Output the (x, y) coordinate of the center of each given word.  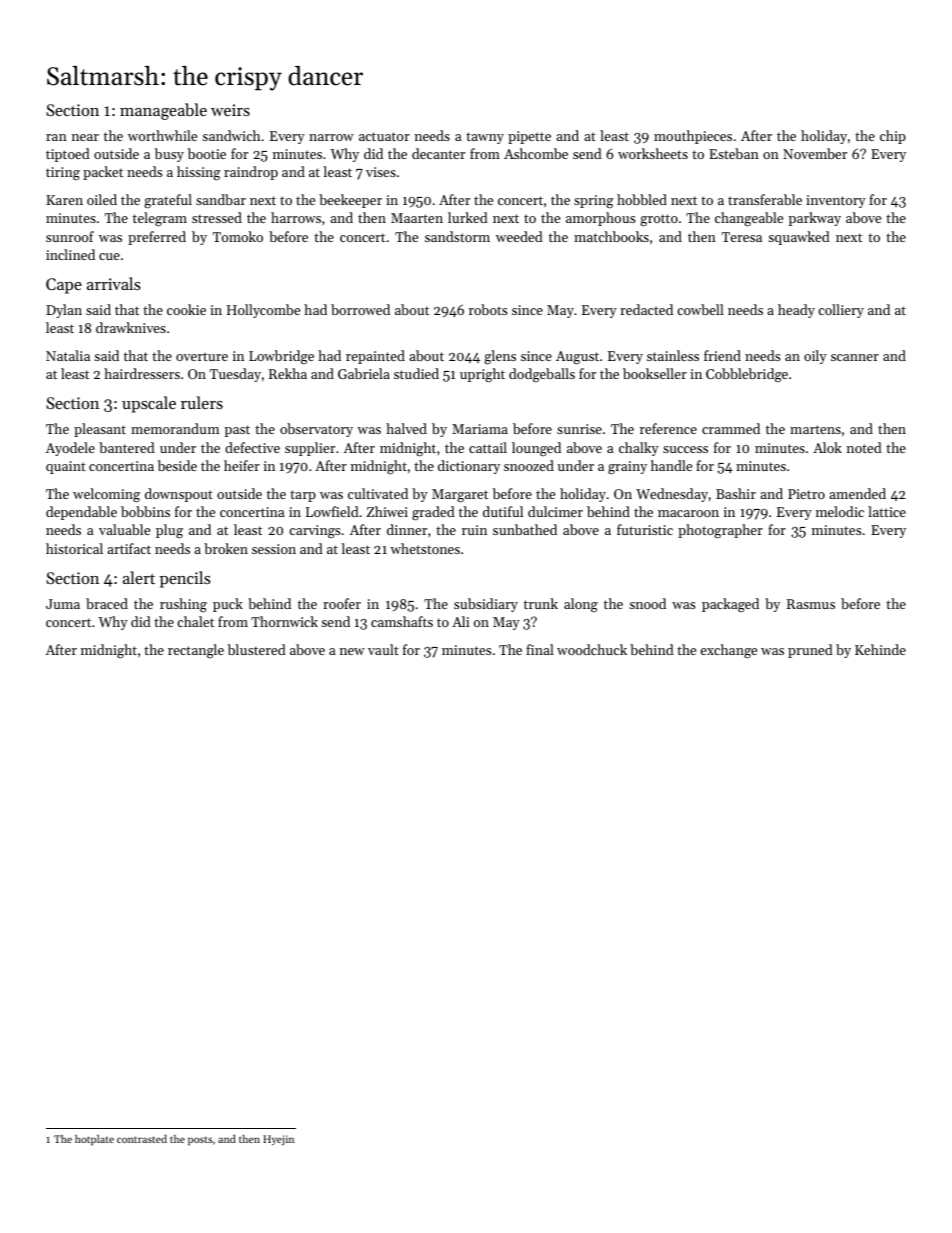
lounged (536, 449)
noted (864, 447)
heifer (242, 465)
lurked (468, 217)
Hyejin (278, 1140)
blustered (257, 649)
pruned (810, 651)
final (540, 649)
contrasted (142, 1139)
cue (109, 256)
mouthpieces (693, 137)
